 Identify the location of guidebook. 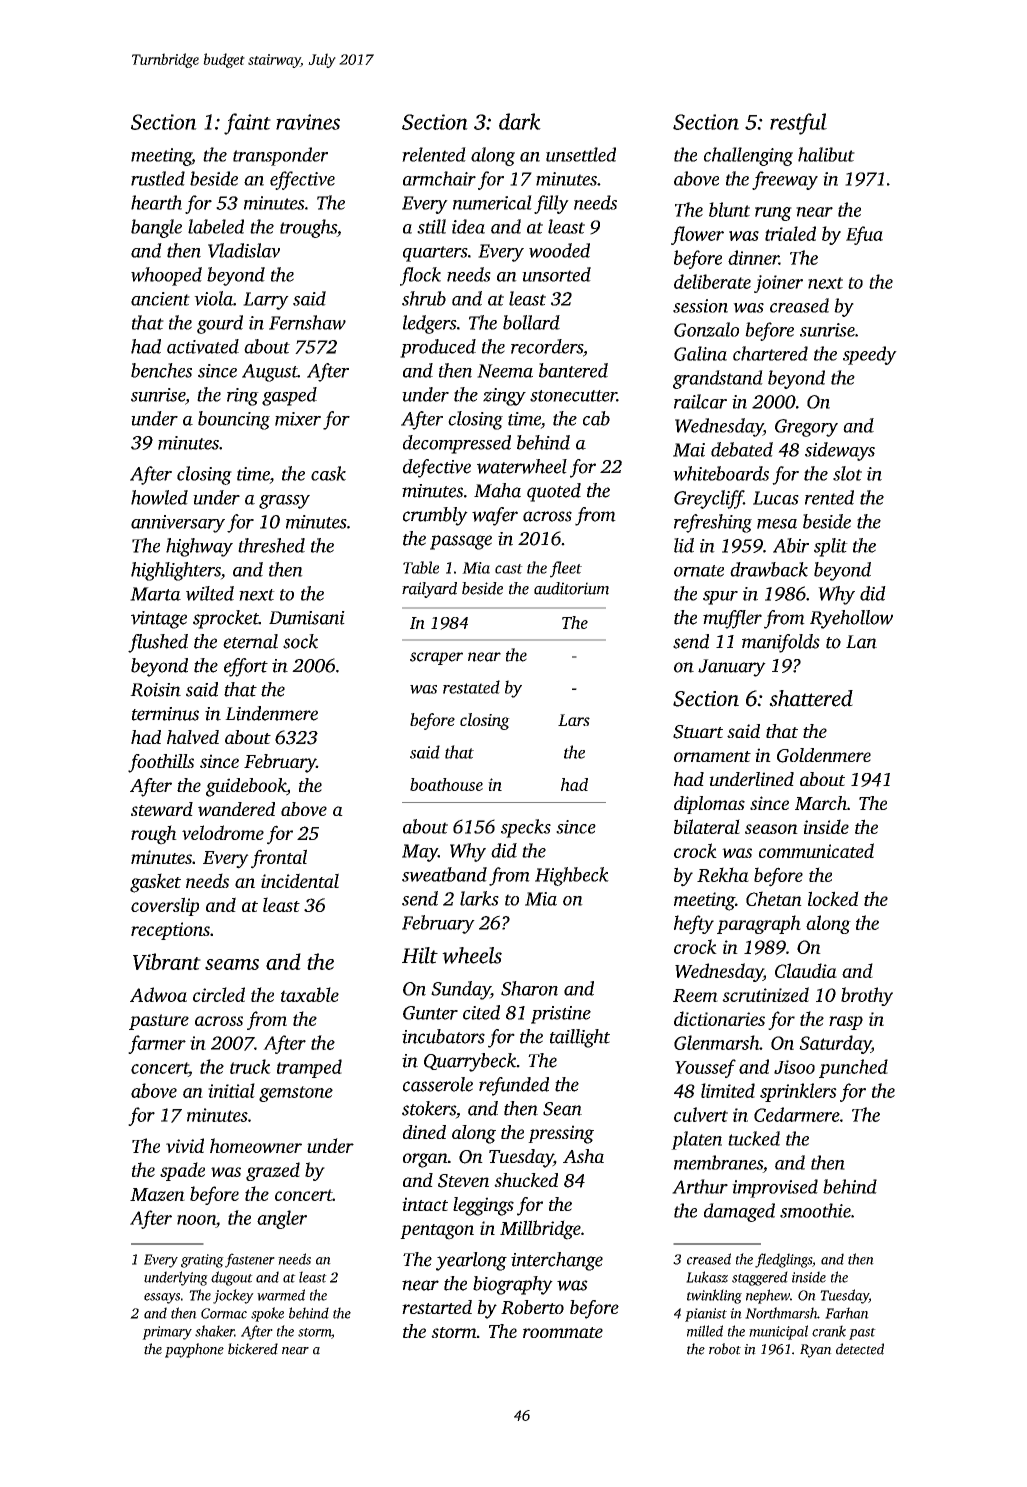
(246, 787).
